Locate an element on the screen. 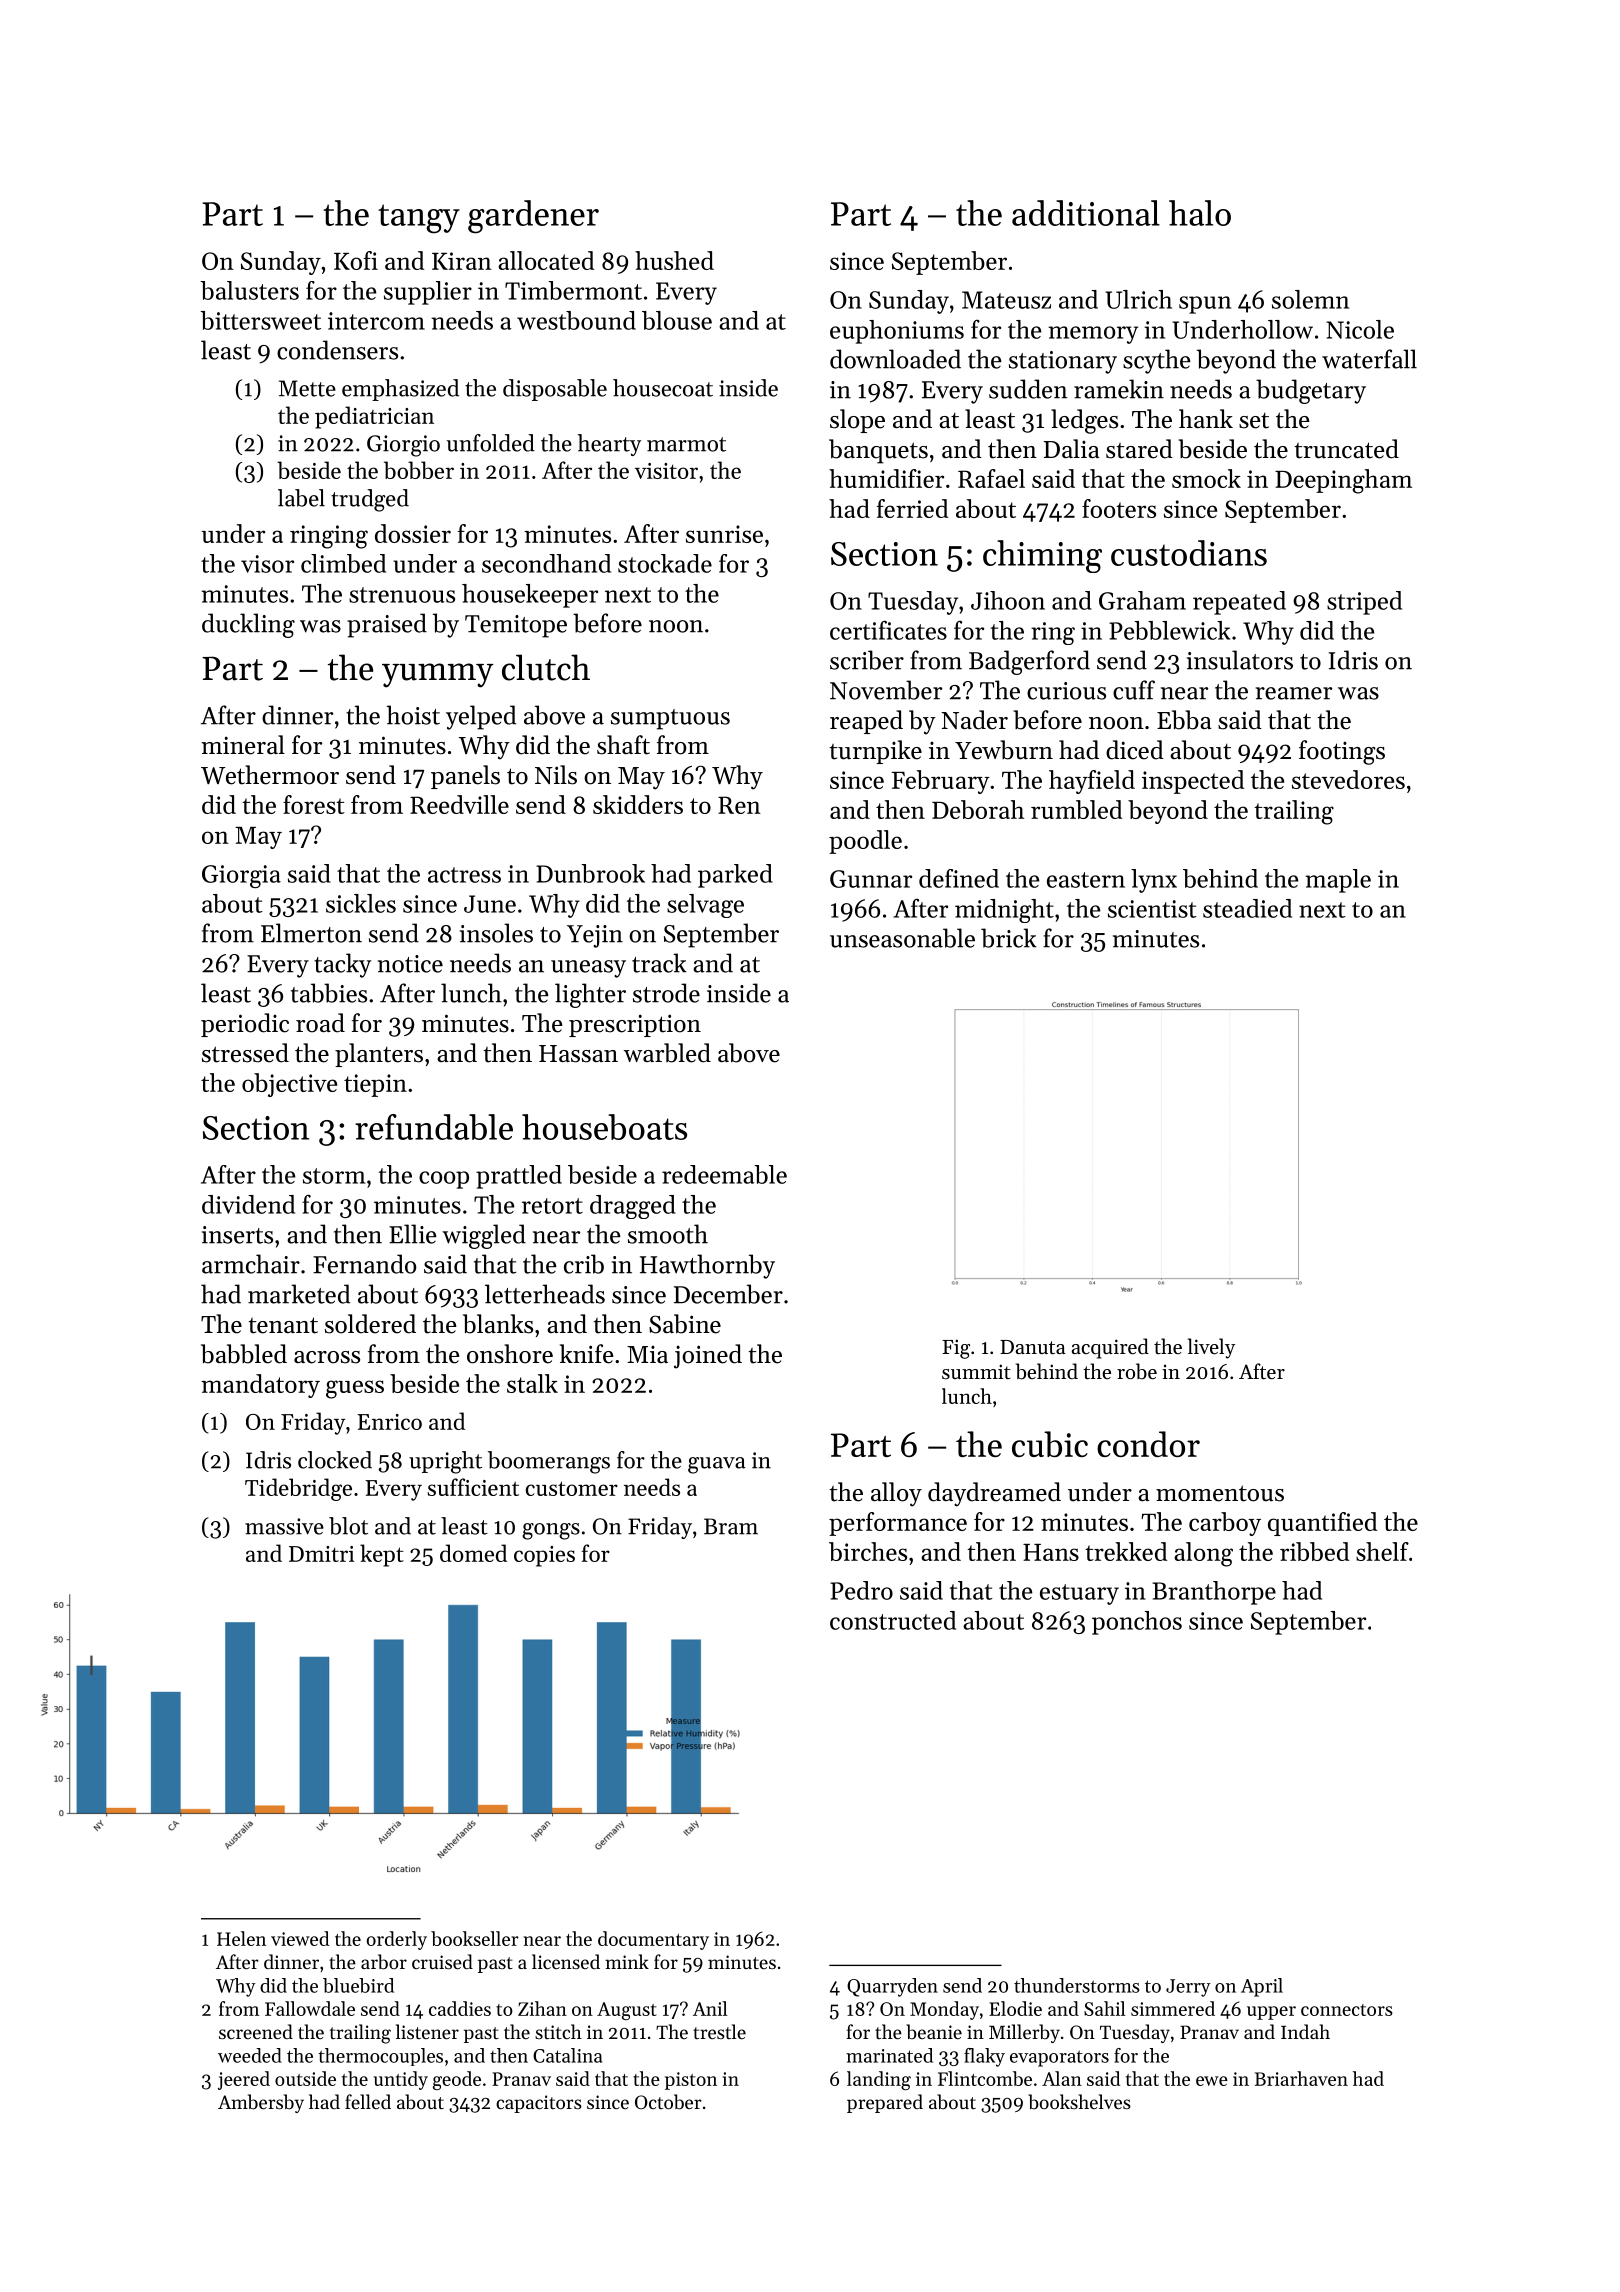 This screenshot has height=2292, width=1620. Branthorpe is located at coordinates (1214, 1593).
